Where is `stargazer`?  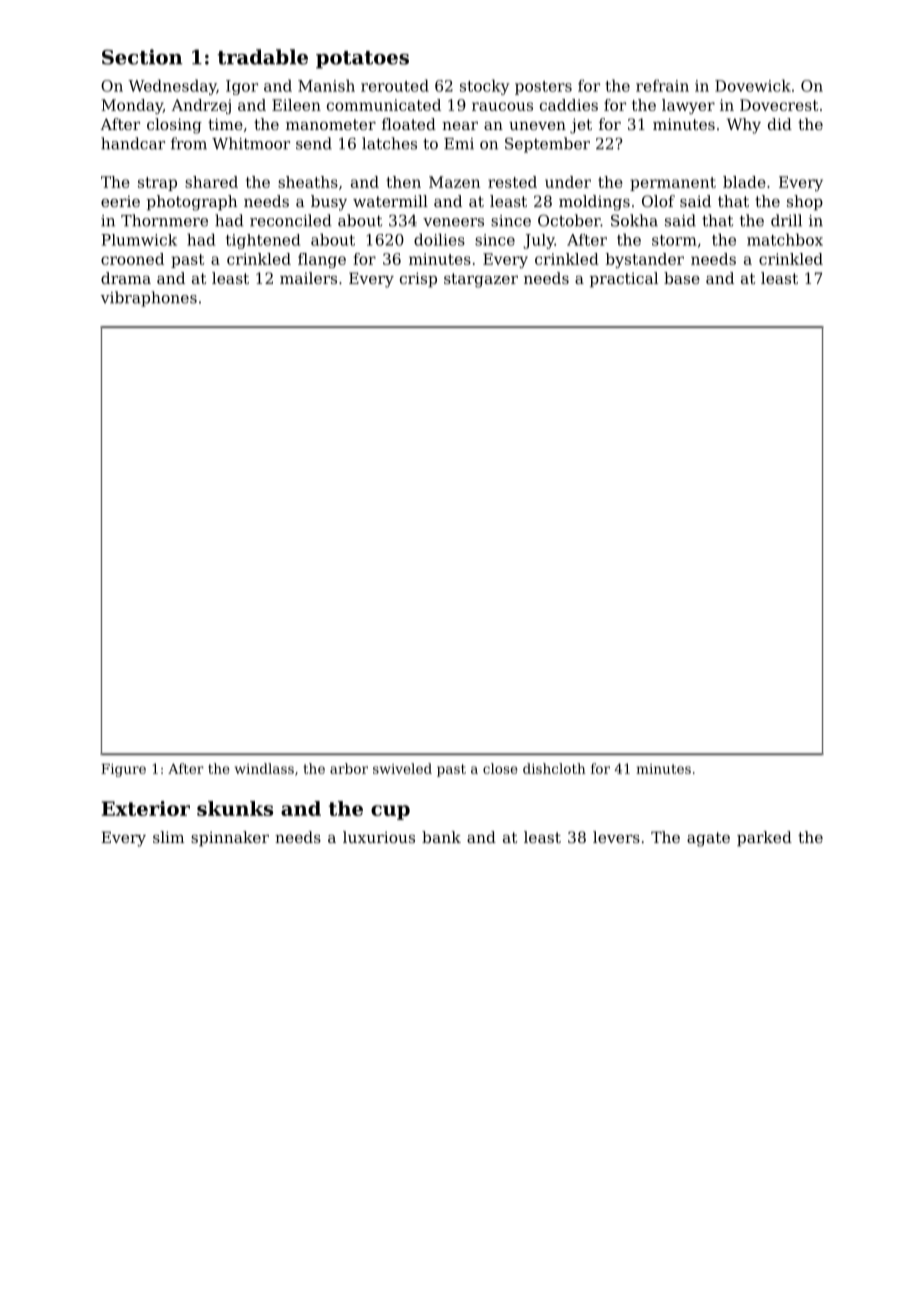 stargazer is located at coordinates (481, 280).
